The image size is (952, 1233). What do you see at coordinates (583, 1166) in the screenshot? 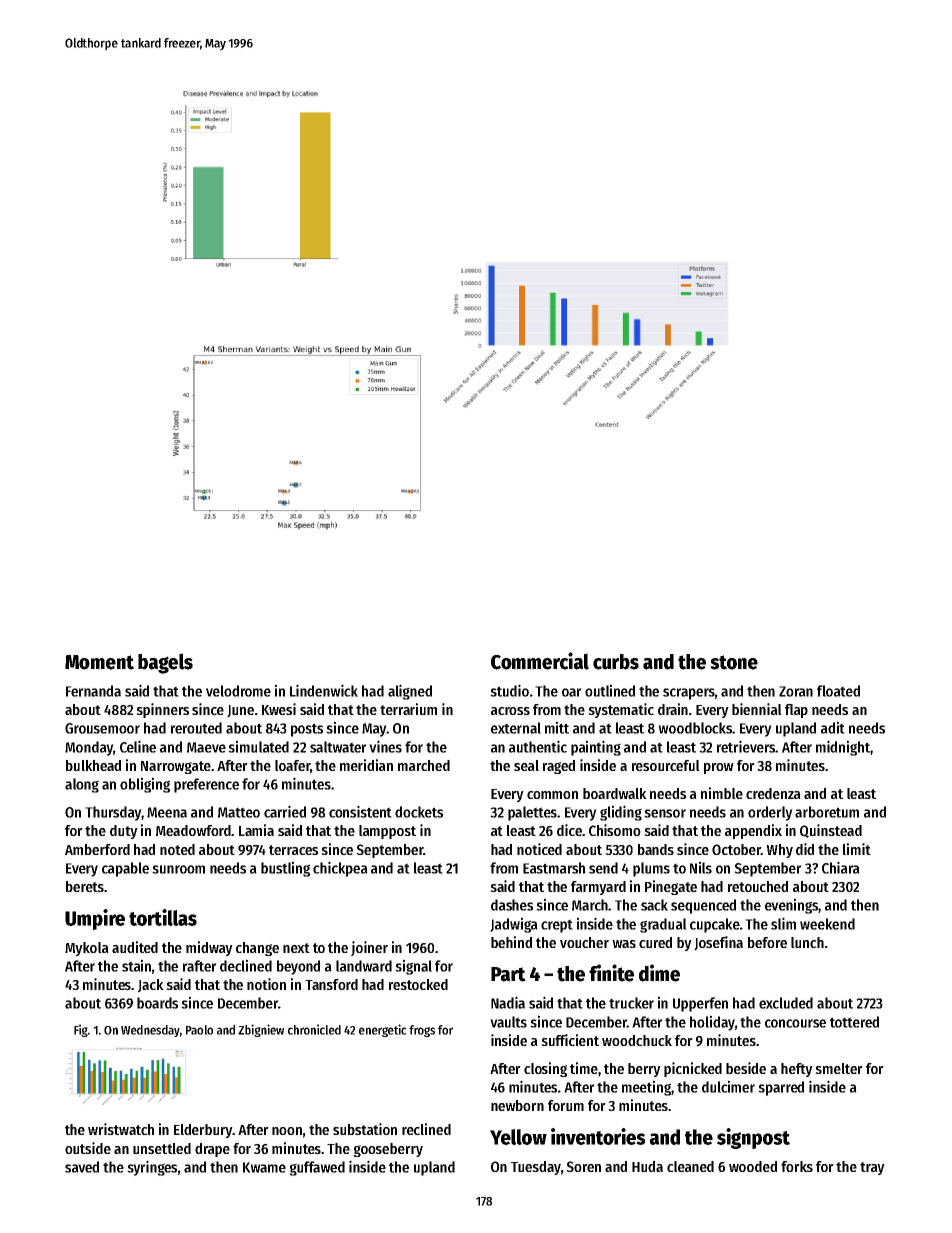
I see `Soren` at bounding box center [583, 1166].
